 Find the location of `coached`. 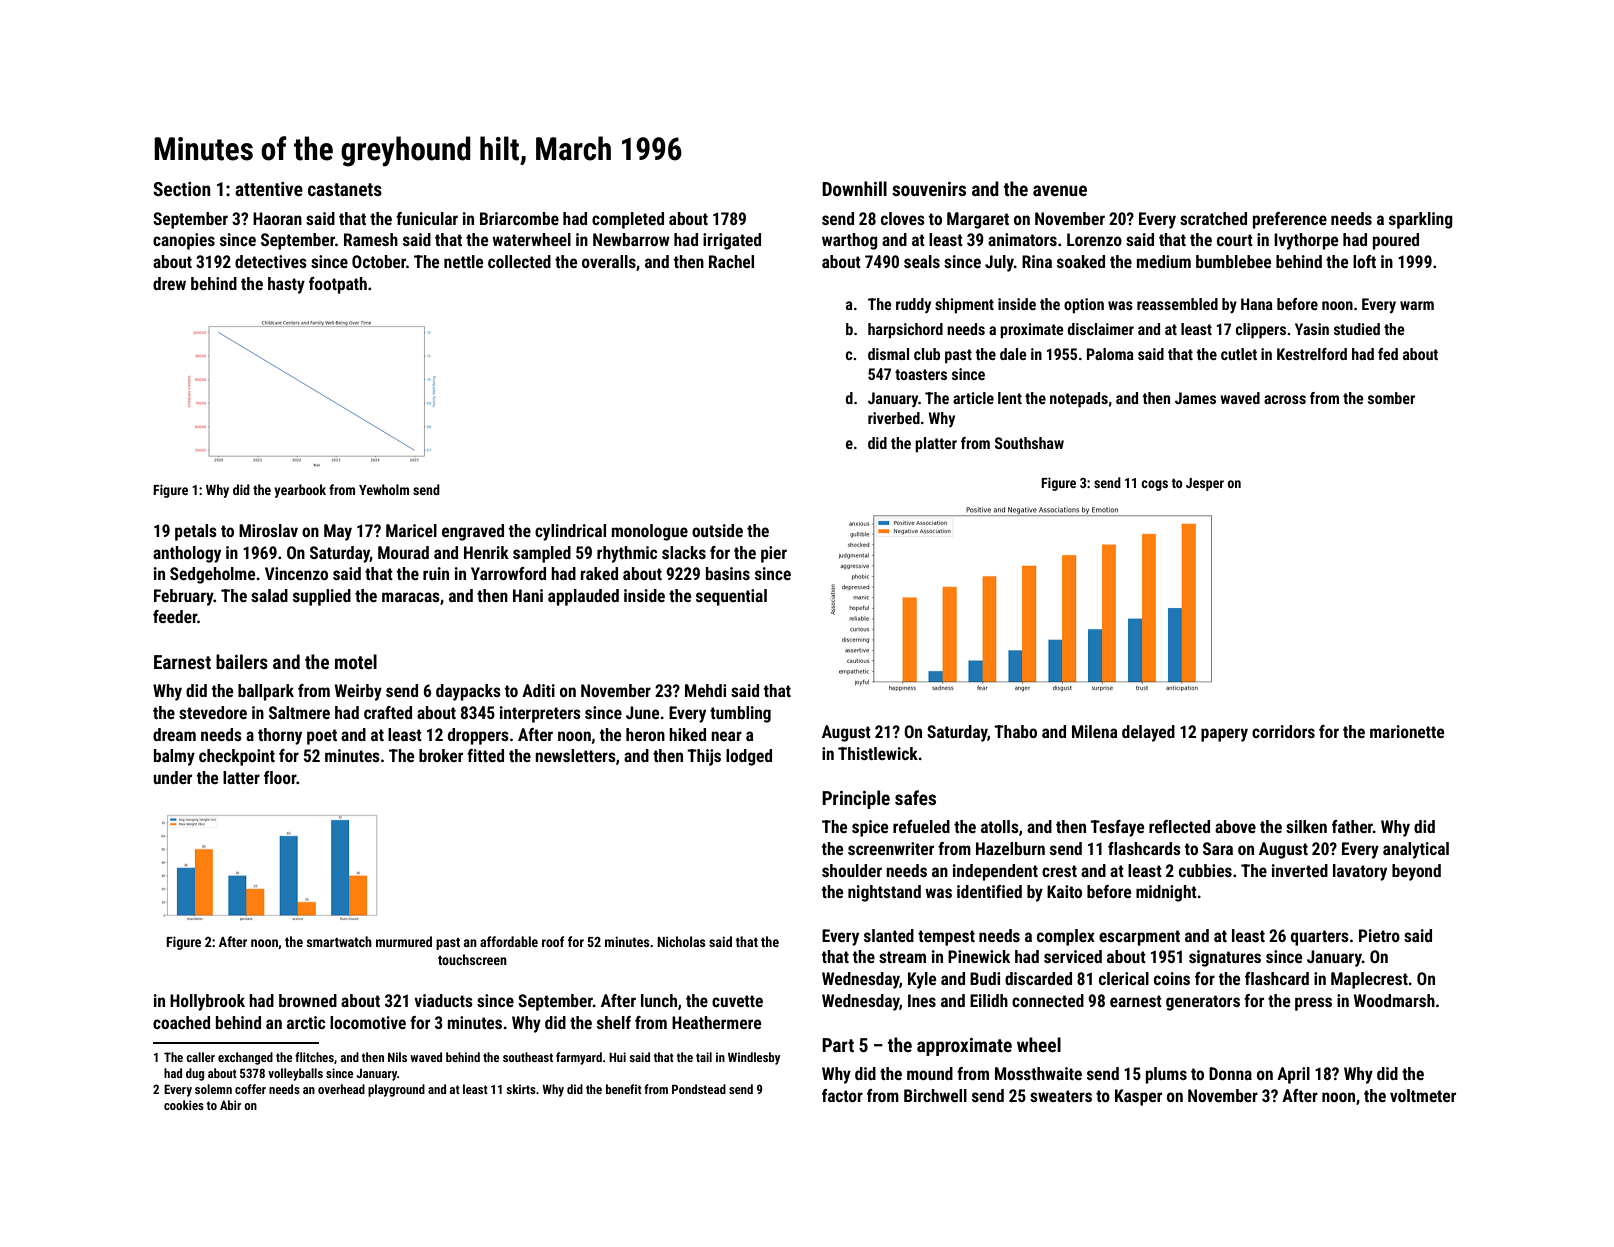

coached is located at coordinates (181, 1022).
